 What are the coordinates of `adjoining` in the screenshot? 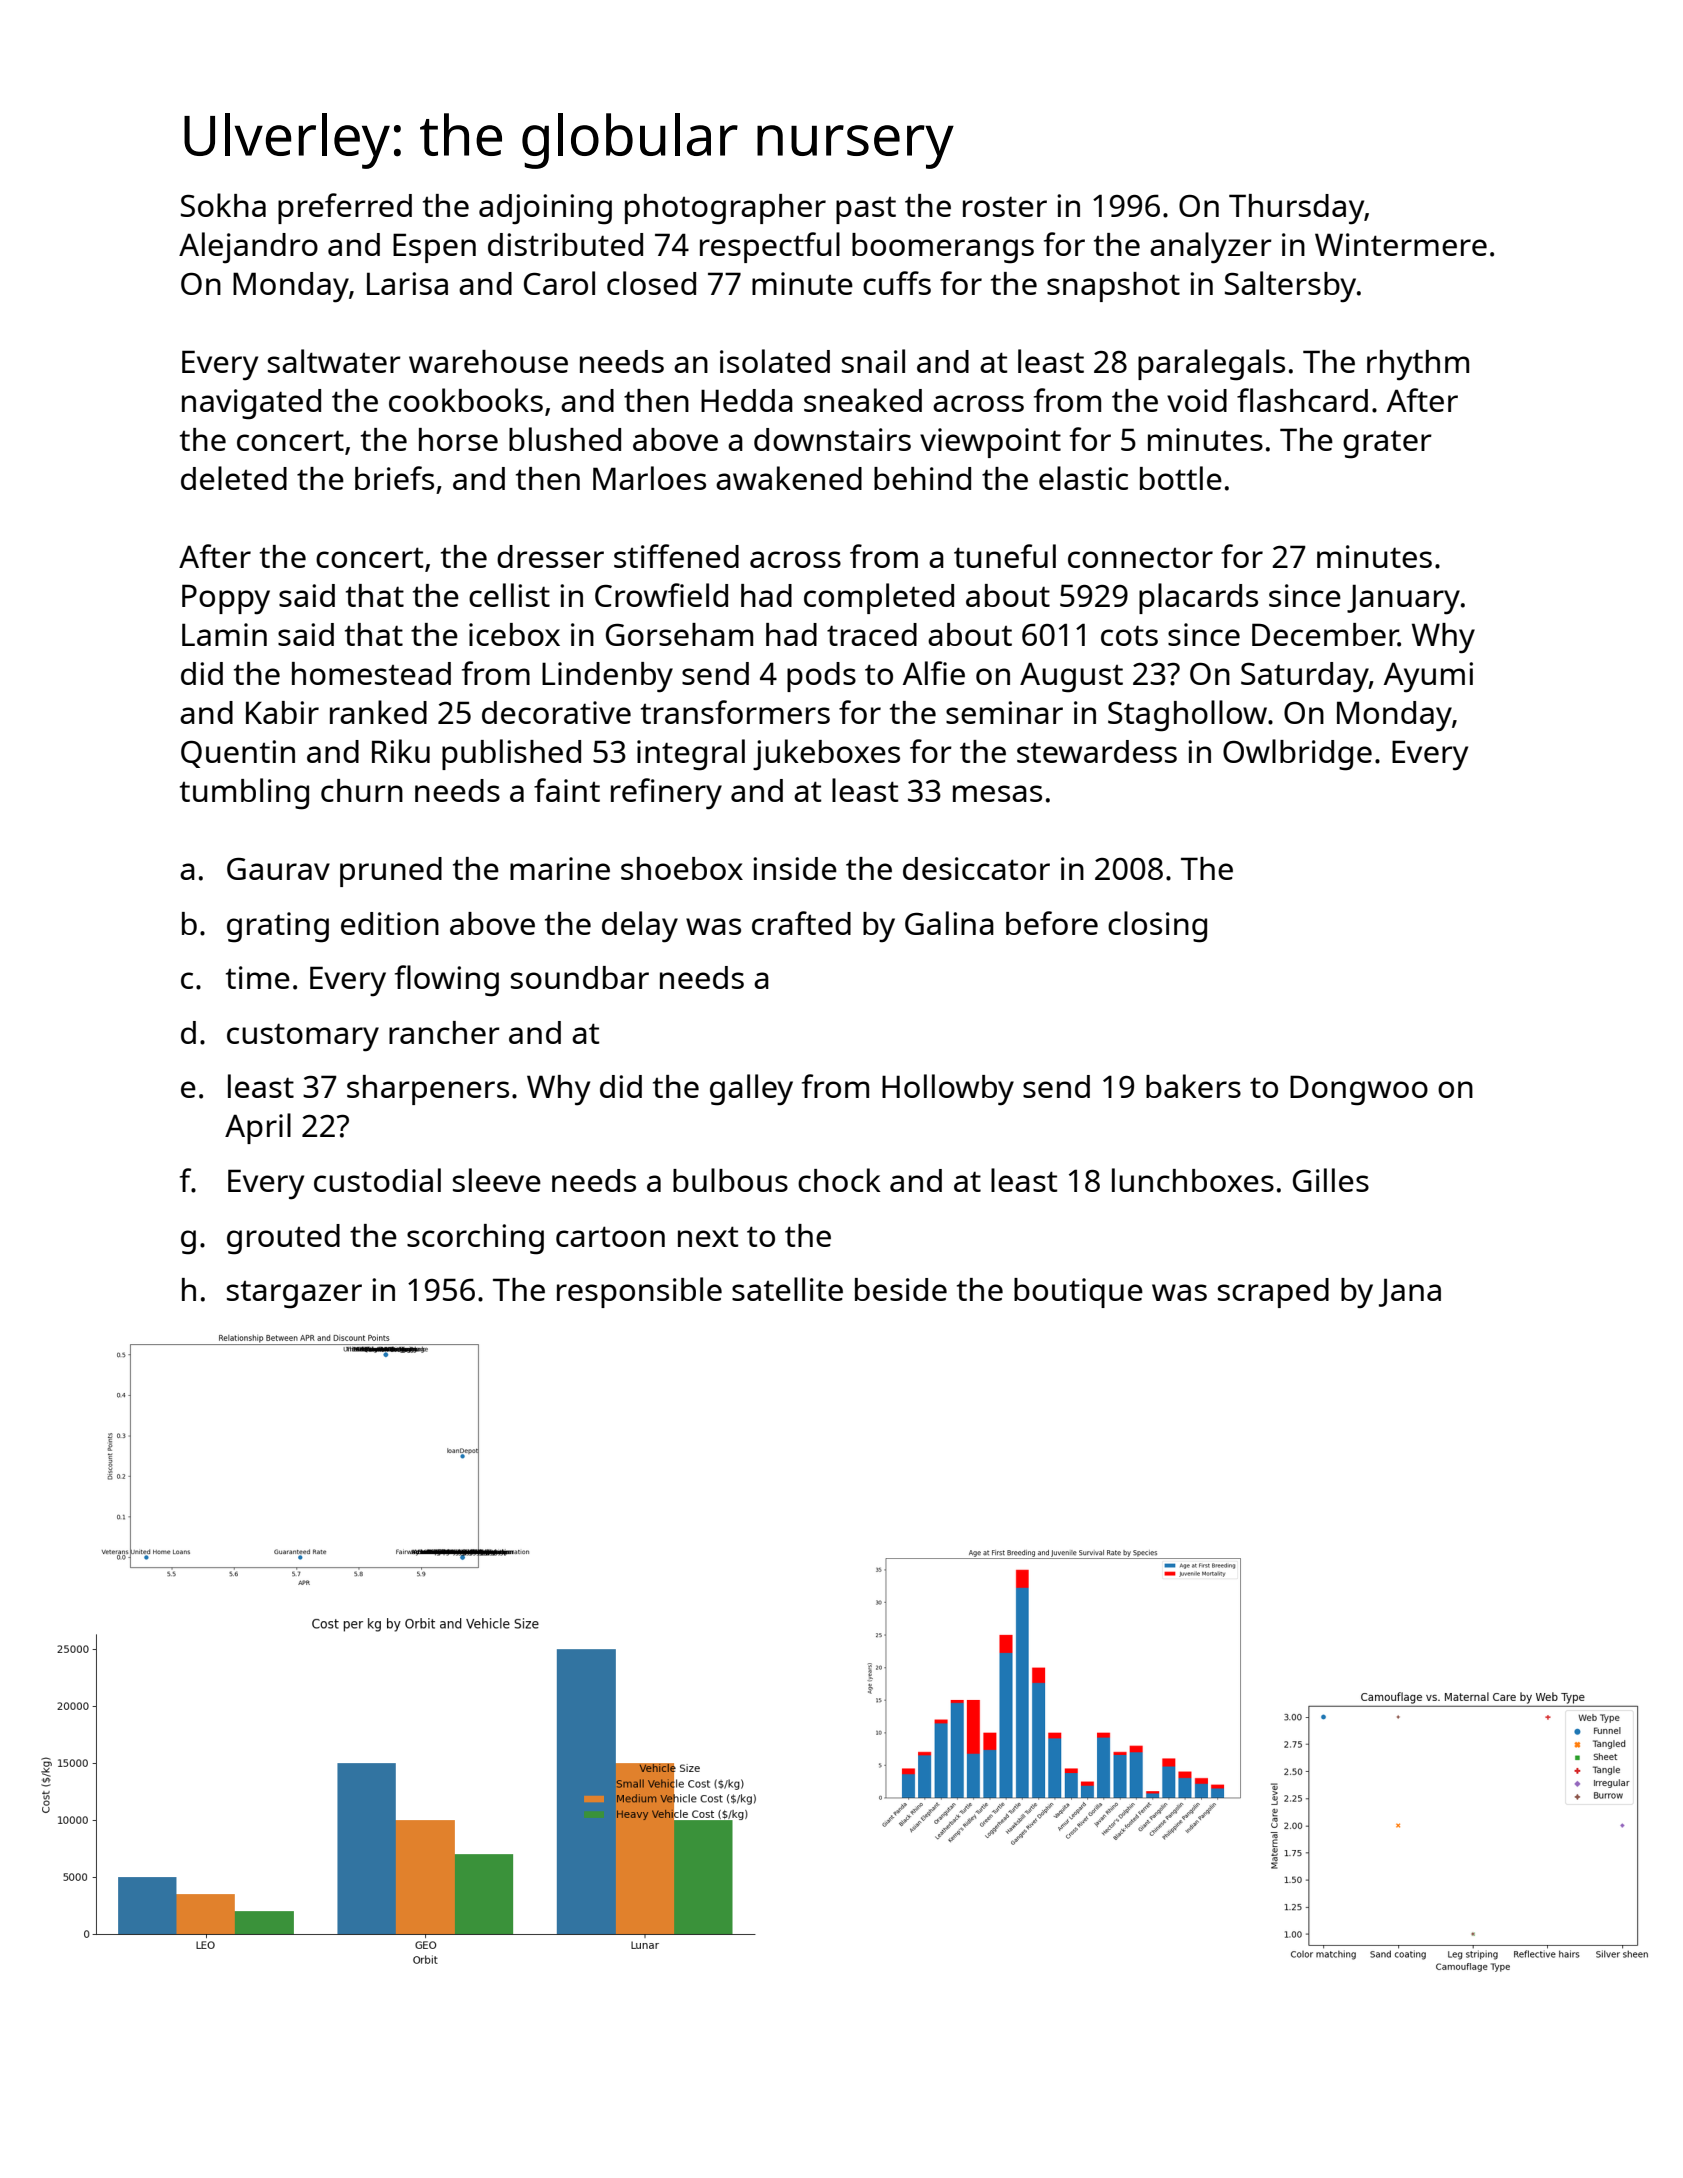 It's located at (545, 209).
